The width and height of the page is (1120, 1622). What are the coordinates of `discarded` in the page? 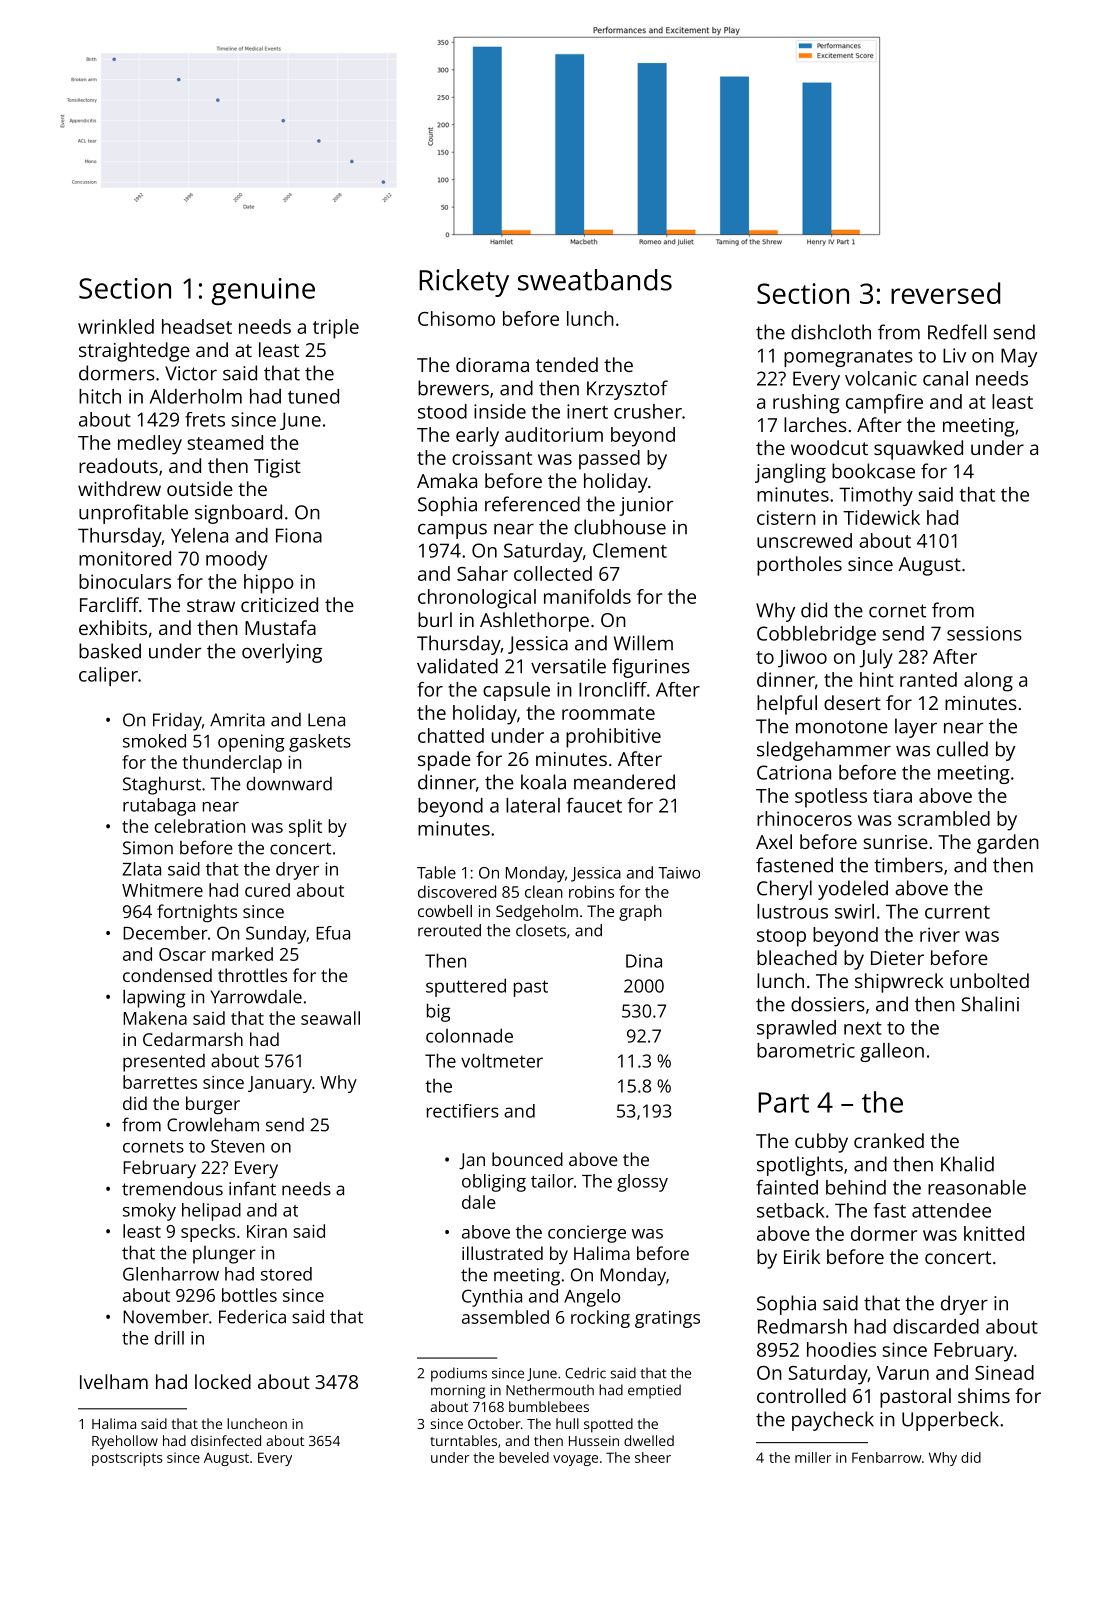 It's located at (936, 1326).
